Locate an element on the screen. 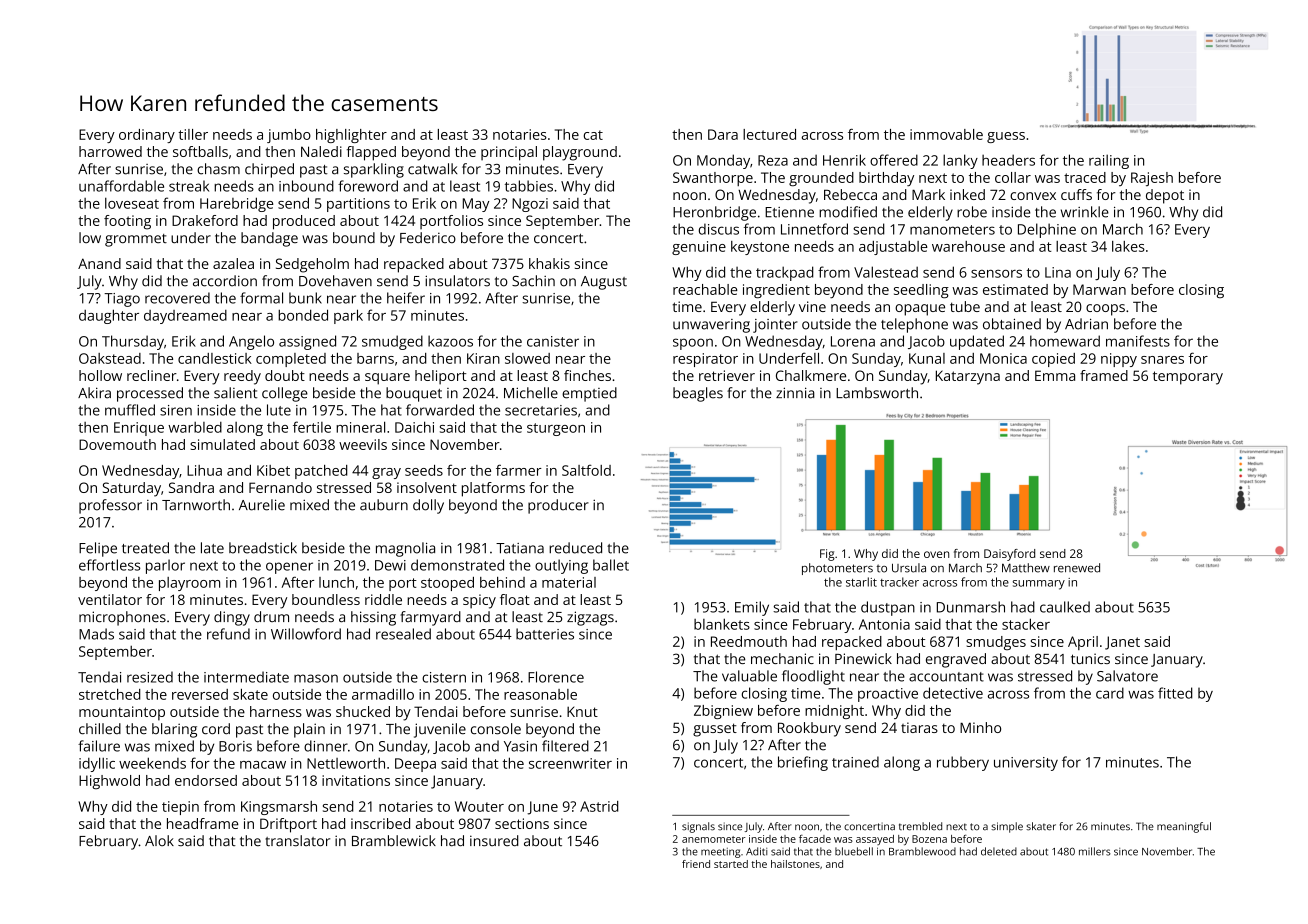 Image resolution: width=1308 pixels, height=924 pixels. wrinkle is located at coordinates (1085, 212).
